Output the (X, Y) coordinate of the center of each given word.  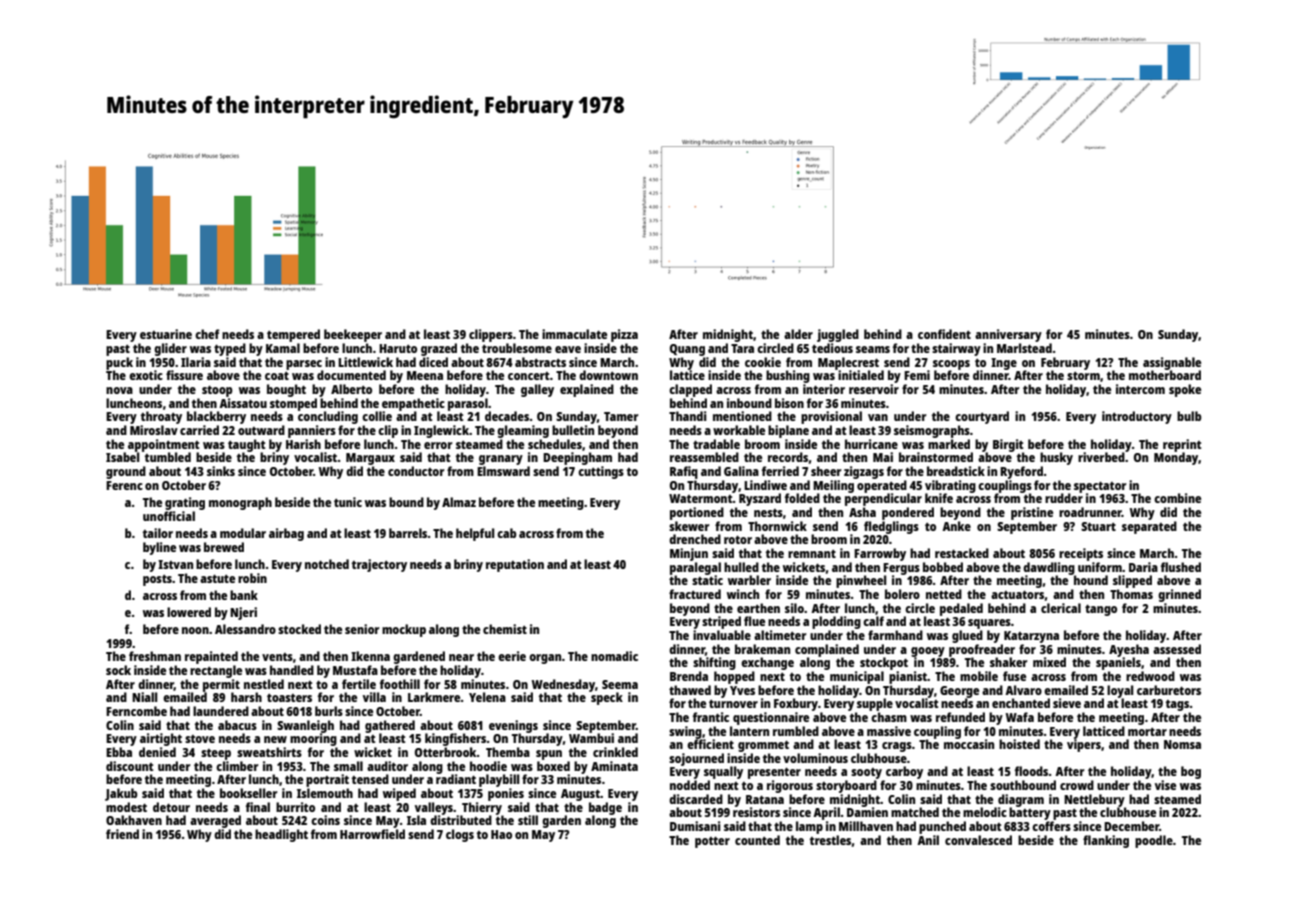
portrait (327, 780)
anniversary (1008, 335)
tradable (716, 444)
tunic (348, 502)
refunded (960, 717)
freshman (155, 656)
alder (798, 334)
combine (1177, 498)
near (461, 657)
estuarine (166, 334)
